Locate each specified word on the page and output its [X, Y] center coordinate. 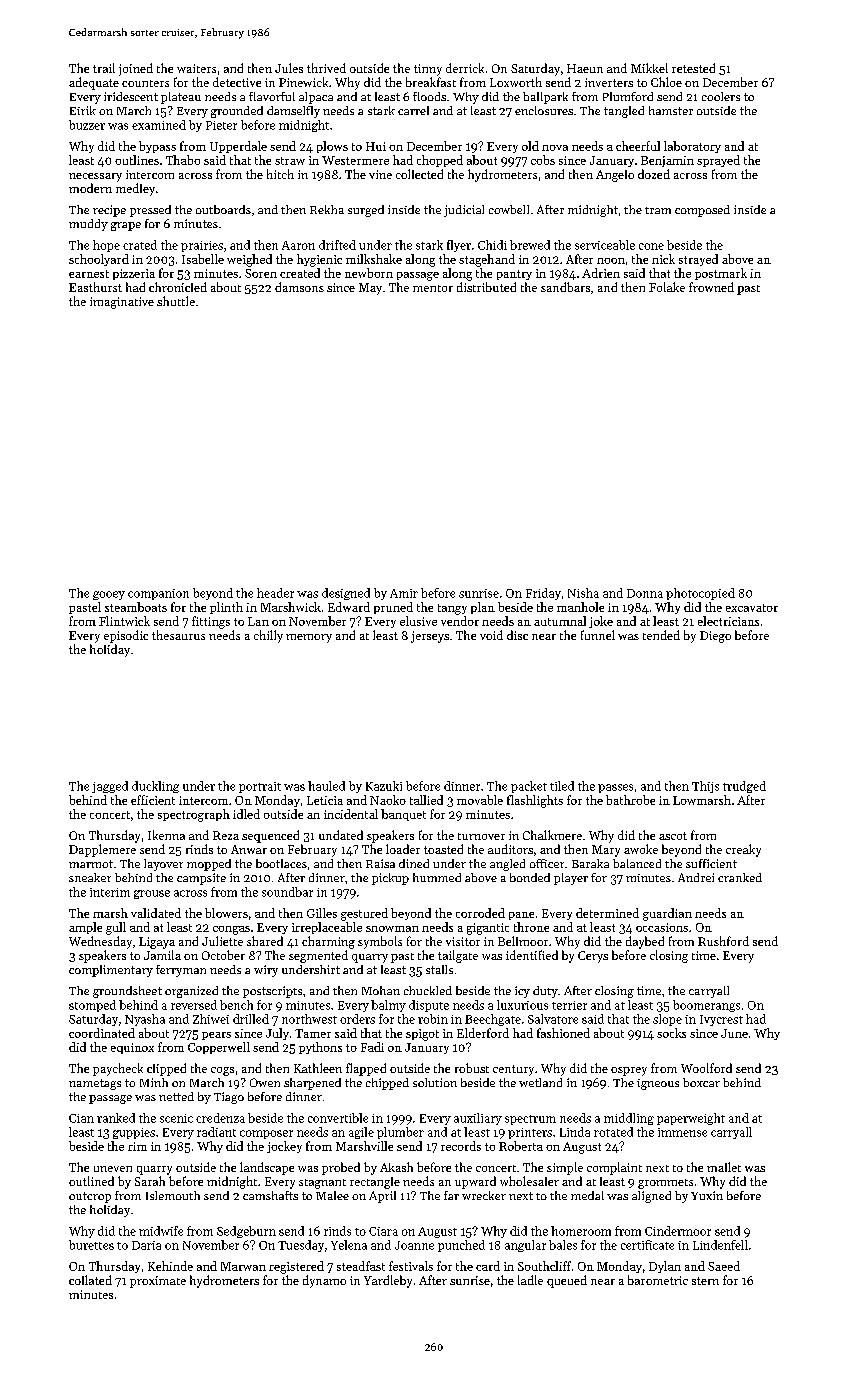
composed [702, 211]
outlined [91, 1181]
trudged [744, 787]
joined [136, 69]
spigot [422, 1035]
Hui [376, 146]
